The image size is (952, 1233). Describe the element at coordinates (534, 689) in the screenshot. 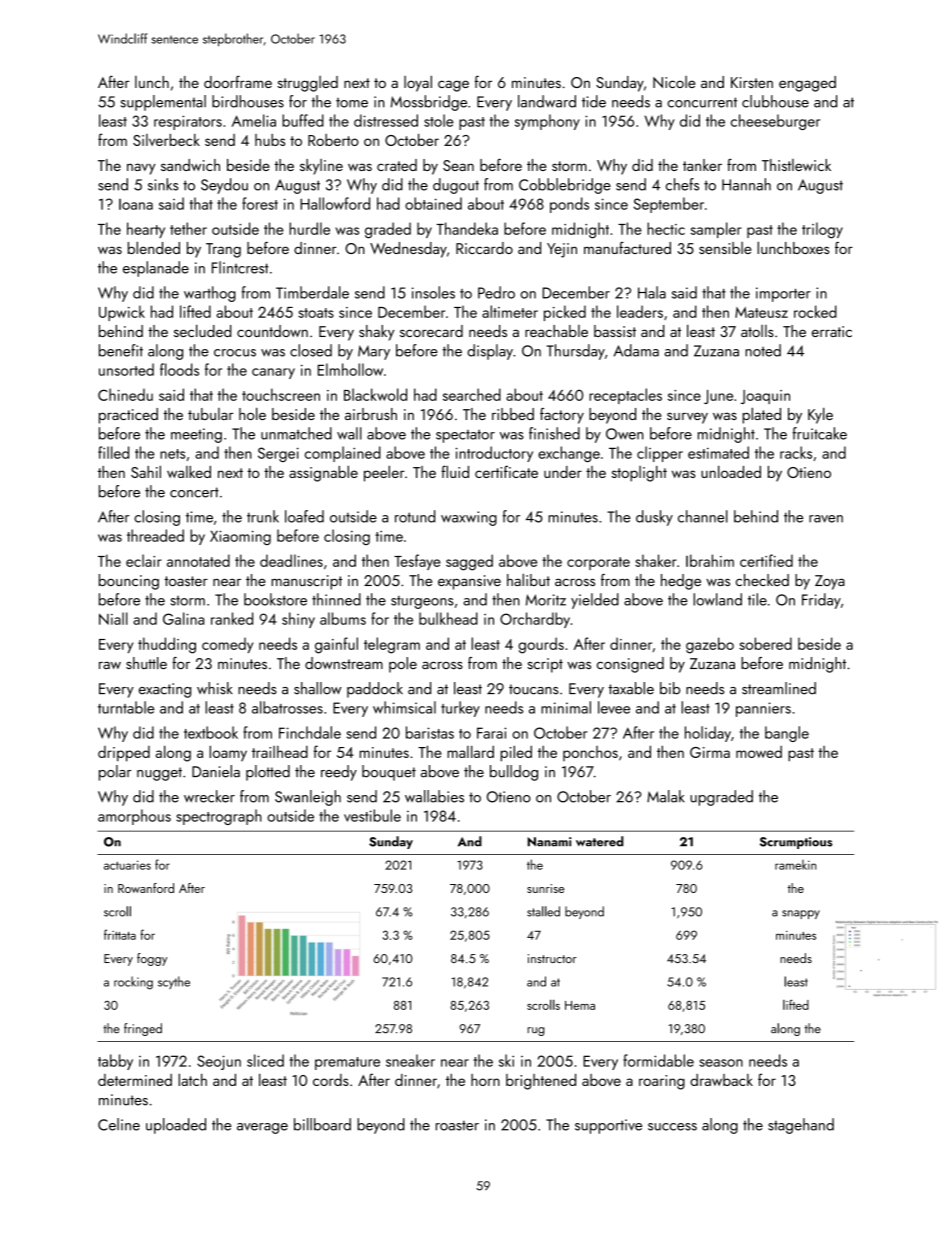

I see `toucans` at that location.
